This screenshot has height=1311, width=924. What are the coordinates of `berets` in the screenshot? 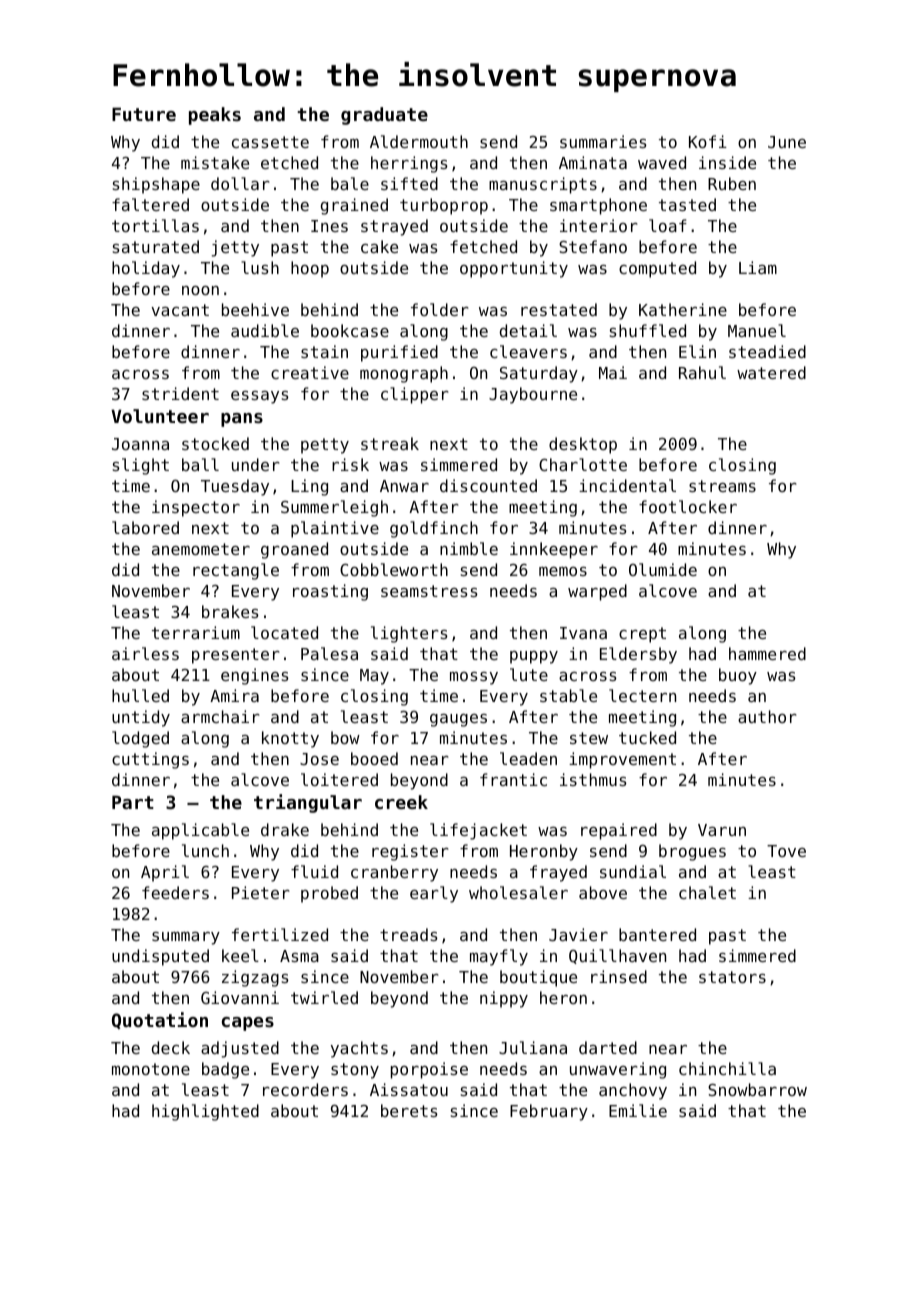 It's located at (409, 1110).
